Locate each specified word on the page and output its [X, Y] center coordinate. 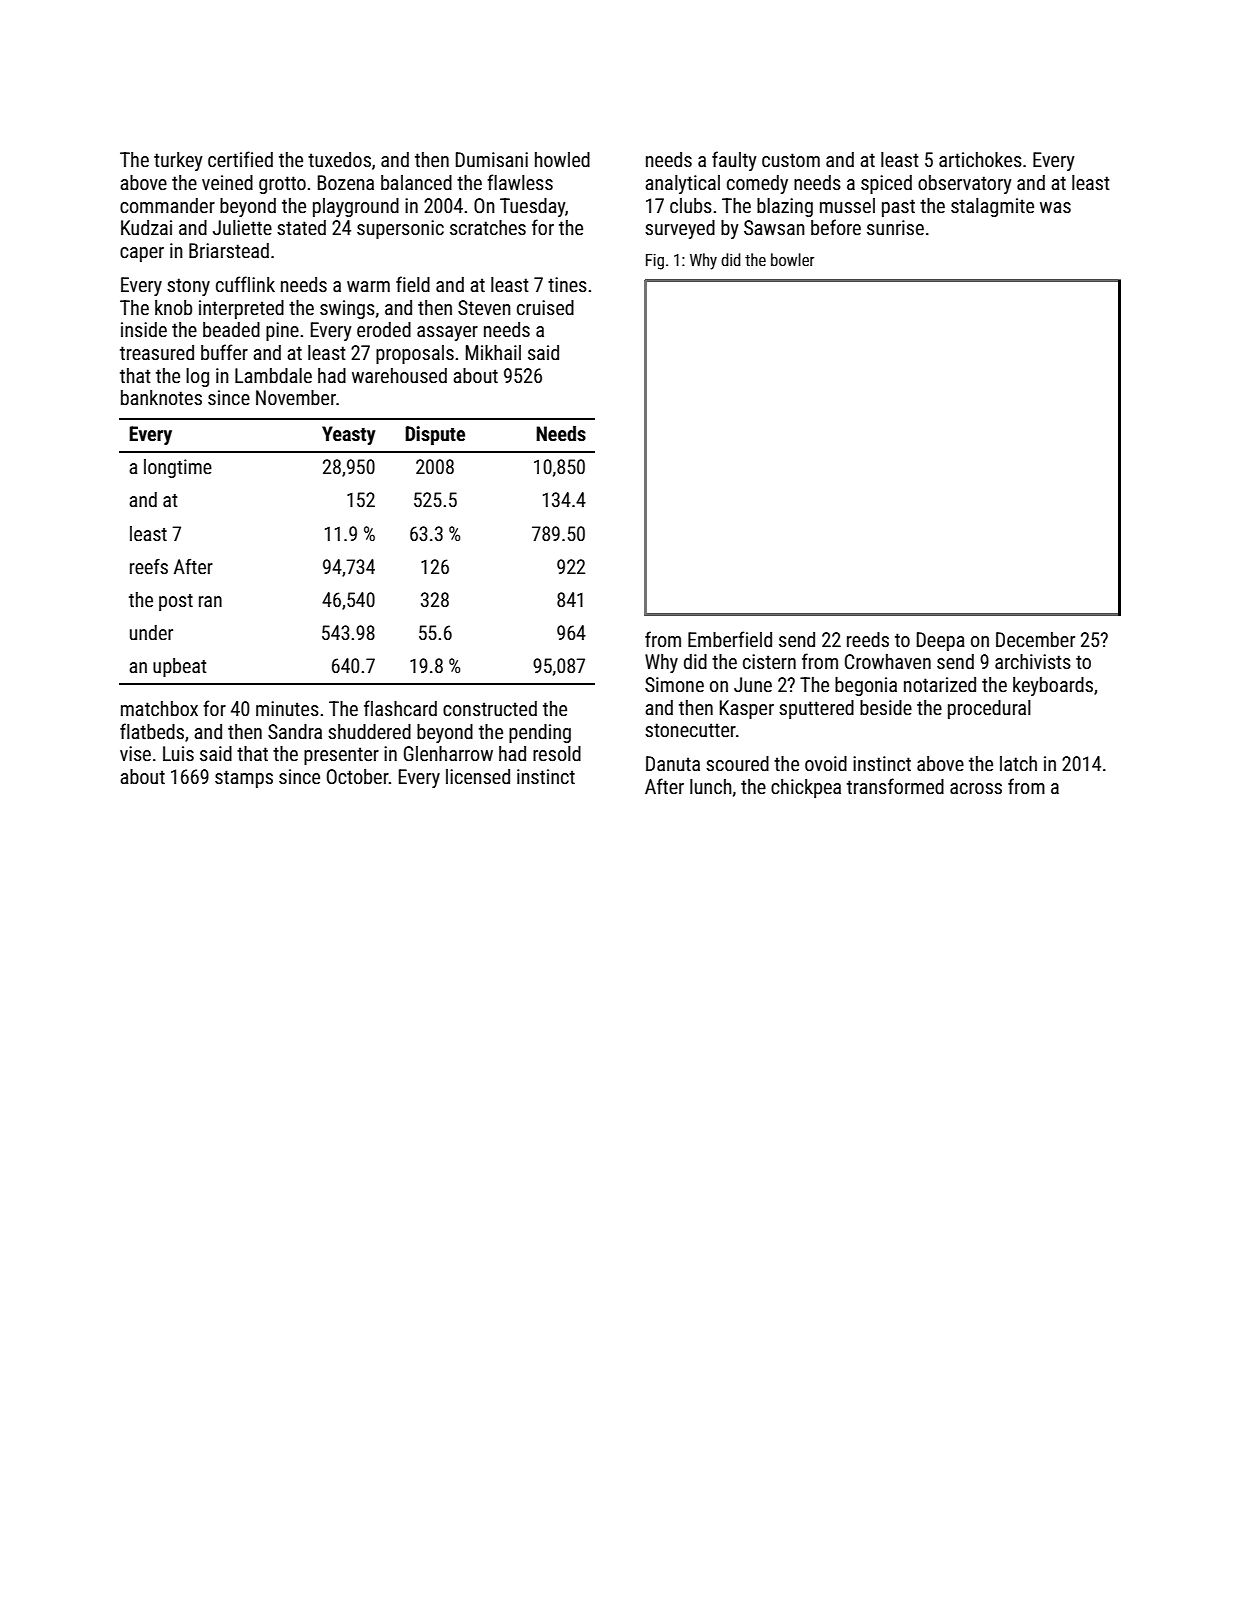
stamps [244, 779]
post [176, 602]
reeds [868, 639]
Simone [674, 684]
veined [227, 182]
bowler [792, 259]
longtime [178, 468]
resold [557, 753]
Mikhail [493, 352]
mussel [847, 205]
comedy [757, 184]
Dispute [435, 435]
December [1035, 639]
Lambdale [273, 375]
